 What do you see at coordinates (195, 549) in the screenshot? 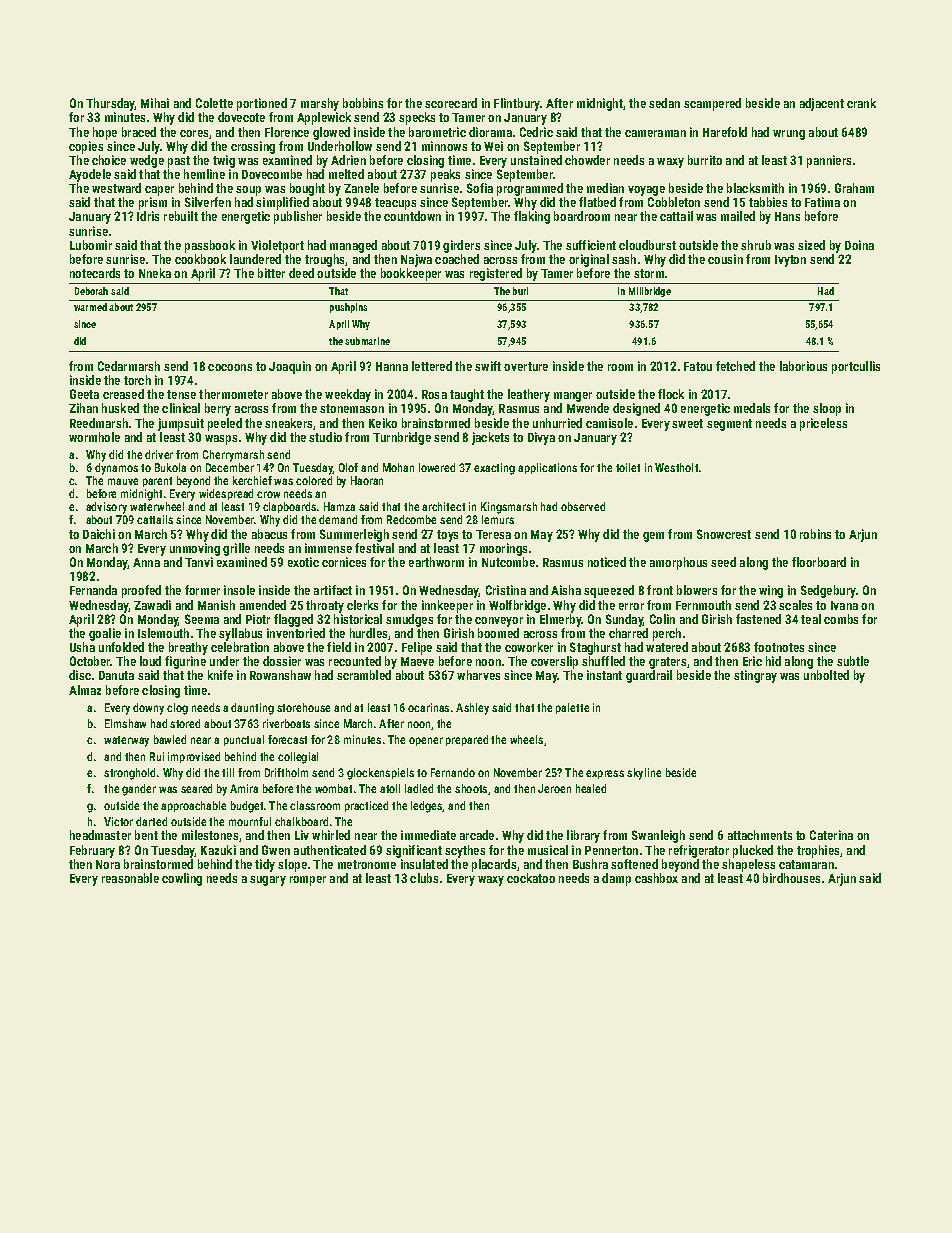
I see `unmoving` at bounding box center [195, 549].
